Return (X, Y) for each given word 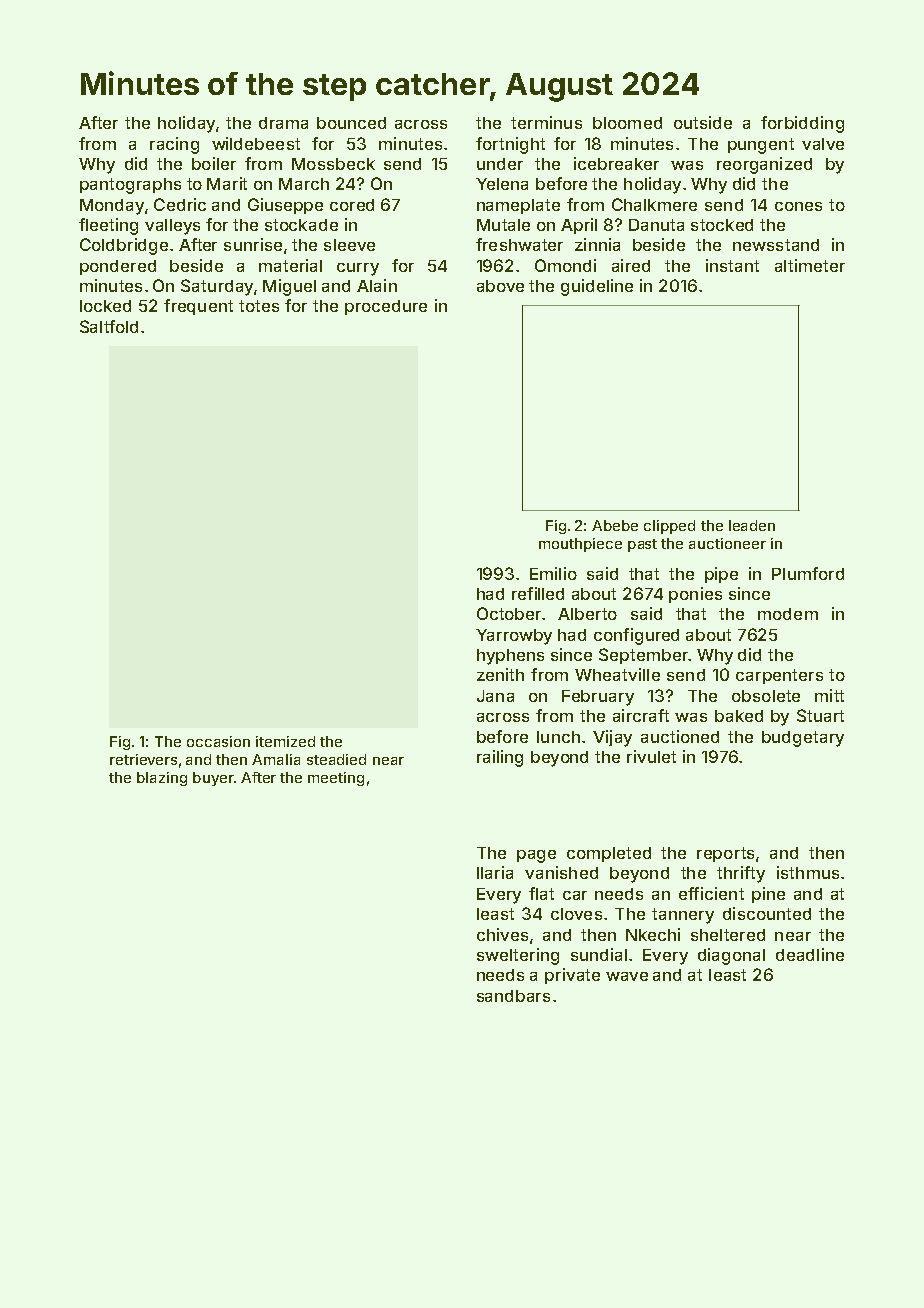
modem (788, 614)
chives (502, 934)
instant (732, 265)
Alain (377, 285)
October (509, 613)
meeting (336, 779)
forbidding (802, 124)
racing (174, 145)
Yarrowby (514, 637)
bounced (351, 123)
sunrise (253, 244)
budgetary (803, 739)
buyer (213, 779)
